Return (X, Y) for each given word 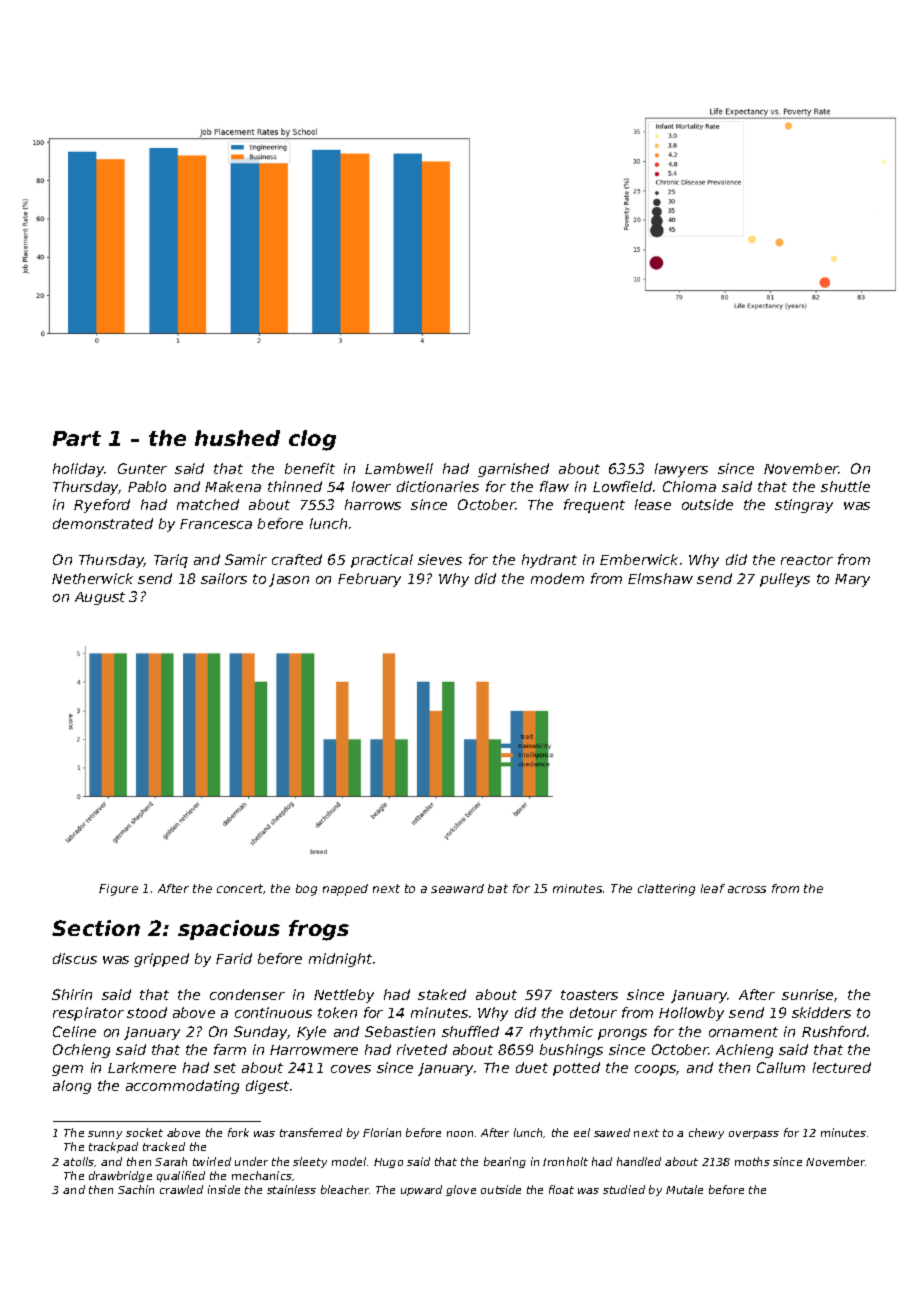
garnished (513, 470)
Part (77, 438)
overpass (754, 1135)
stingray (804, 506)
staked (442, 994)
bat (498, 888)
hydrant (549, 561)
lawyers (681, 470)
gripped (161, 960)
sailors (224, 578)
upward (421, 1190)
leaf (713, 888)
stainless (291, 1189)
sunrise (808, 995)
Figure (118, 890)
